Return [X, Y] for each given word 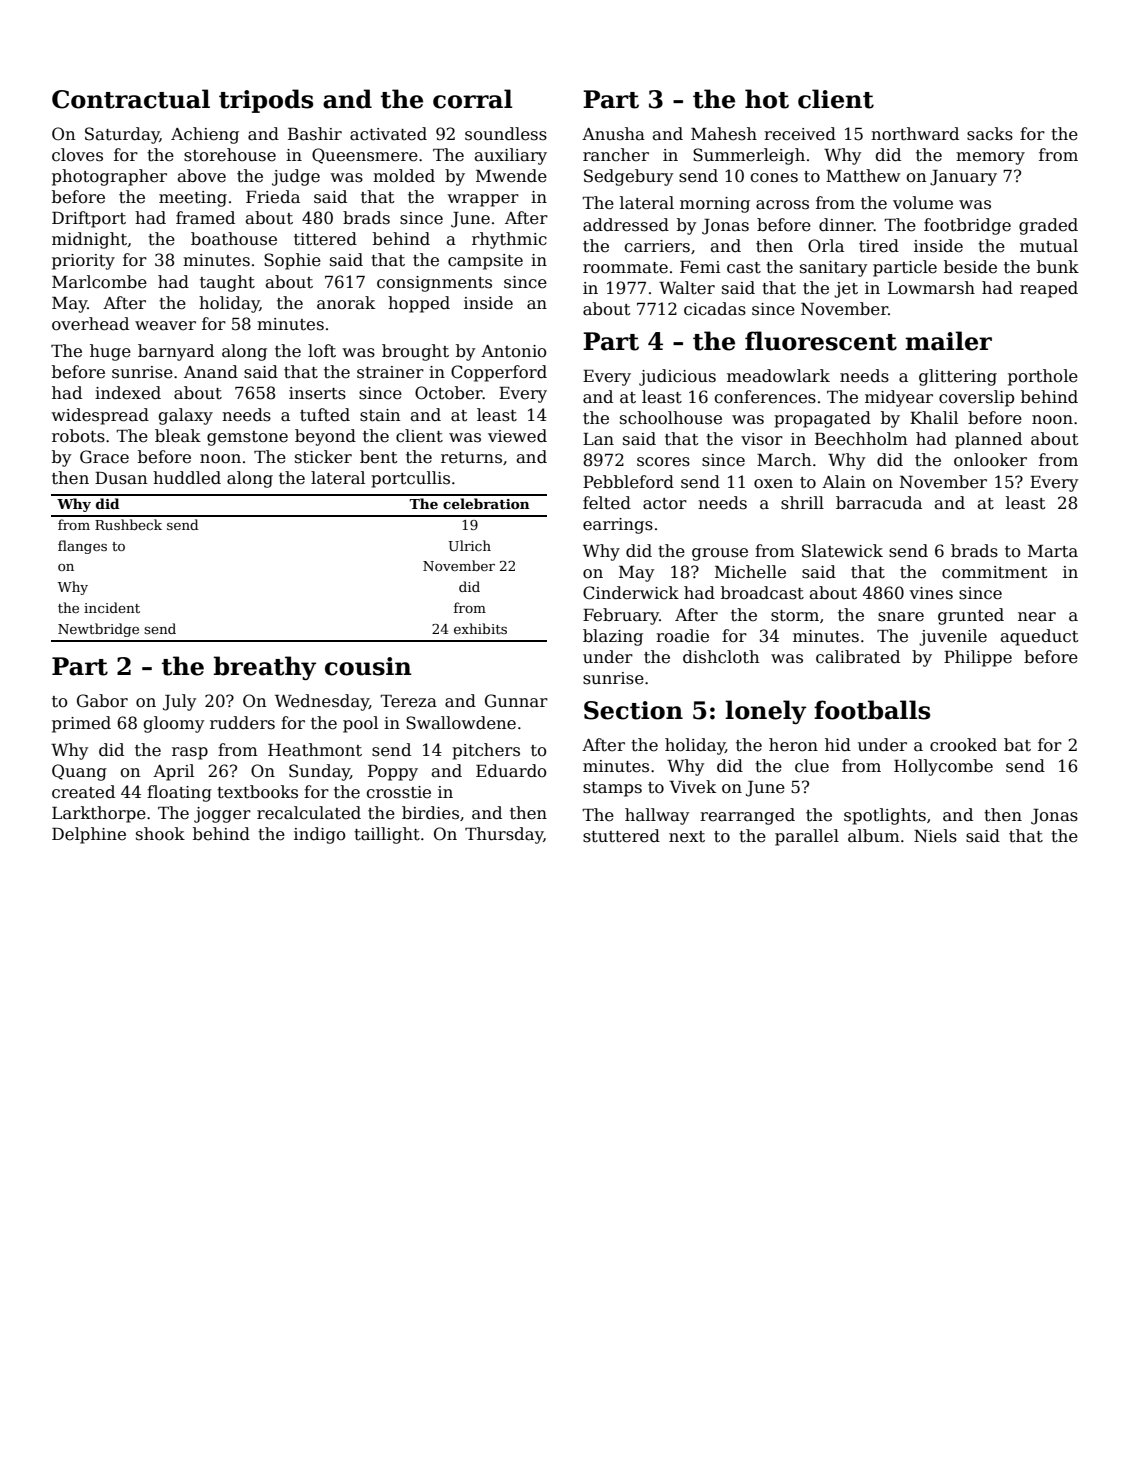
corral [473, 99]
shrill [802, 502]
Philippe [978, 658]
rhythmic [509, 240]
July [179, 702]
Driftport [89, 219]
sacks [990, 134]
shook [160, 834]
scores [663, 462]
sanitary [833, 269]
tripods [266, 101]
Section [633, 710]
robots [78, 436]
